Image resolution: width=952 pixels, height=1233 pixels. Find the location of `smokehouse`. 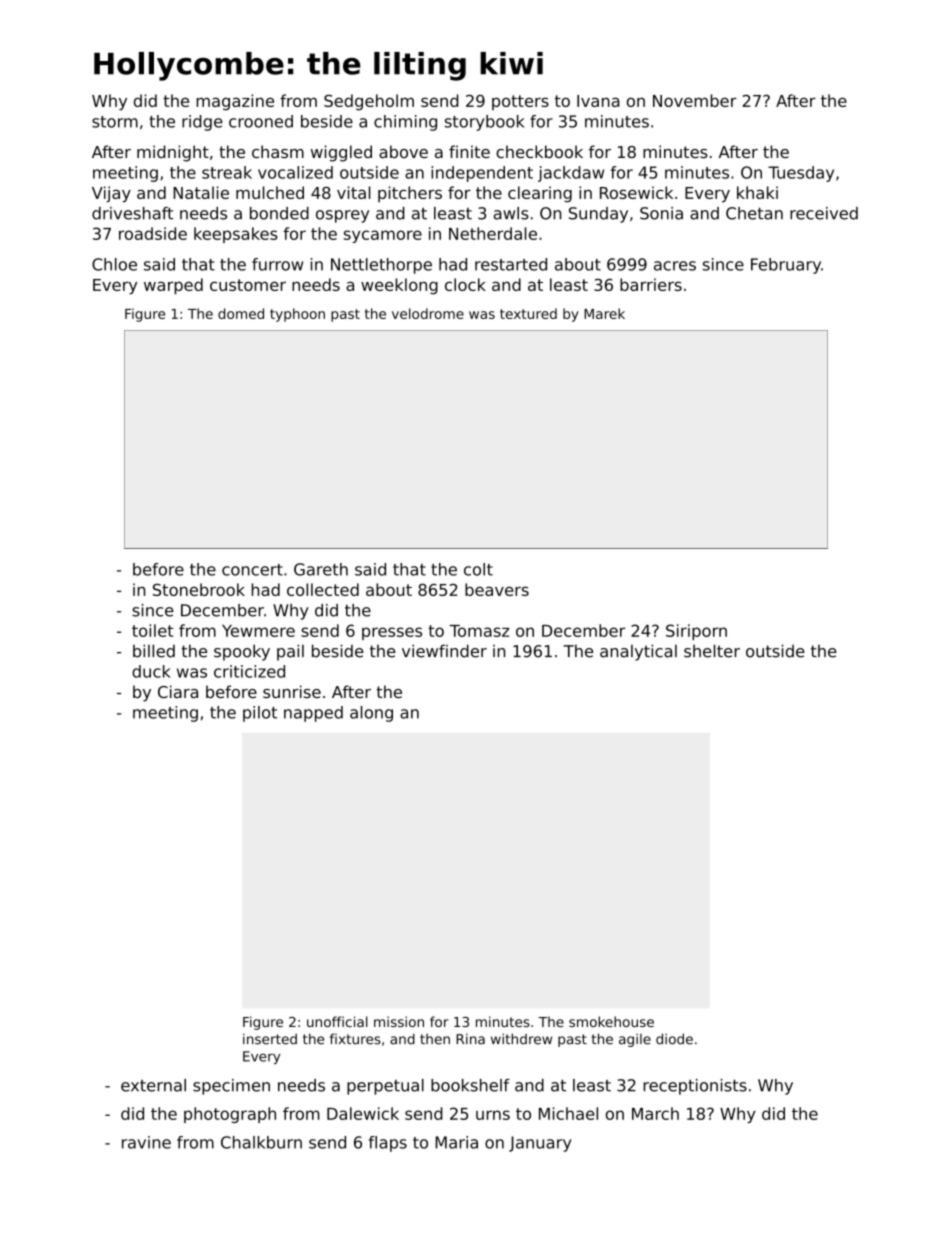

smokehouse is located at coordinates (611, 1021).
